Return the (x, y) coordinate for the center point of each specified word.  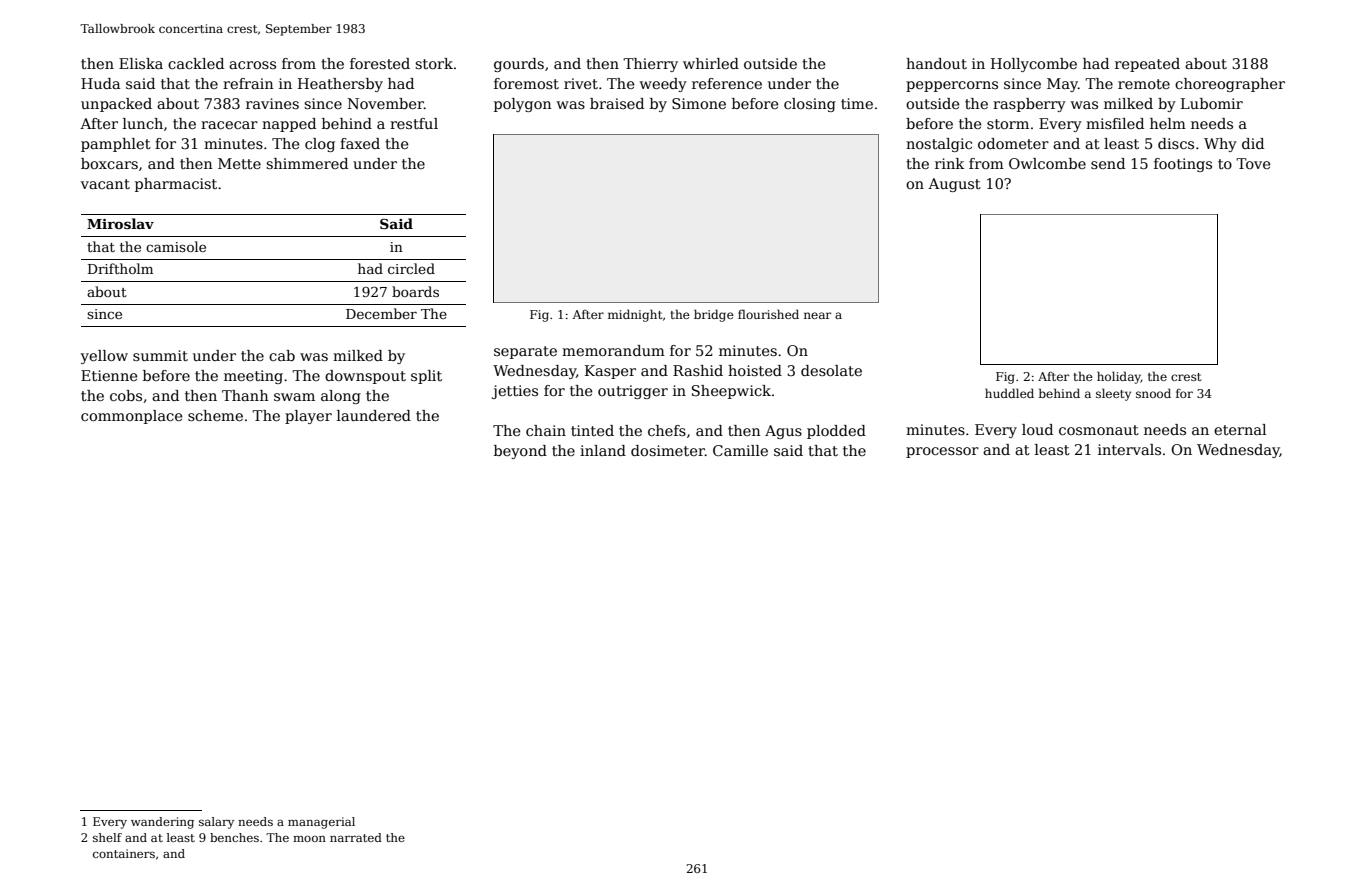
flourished (768, 314)
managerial (321, 823)
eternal (1240, 429)
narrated (356, 837)
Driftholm (120, 268)
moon (309, 838)
